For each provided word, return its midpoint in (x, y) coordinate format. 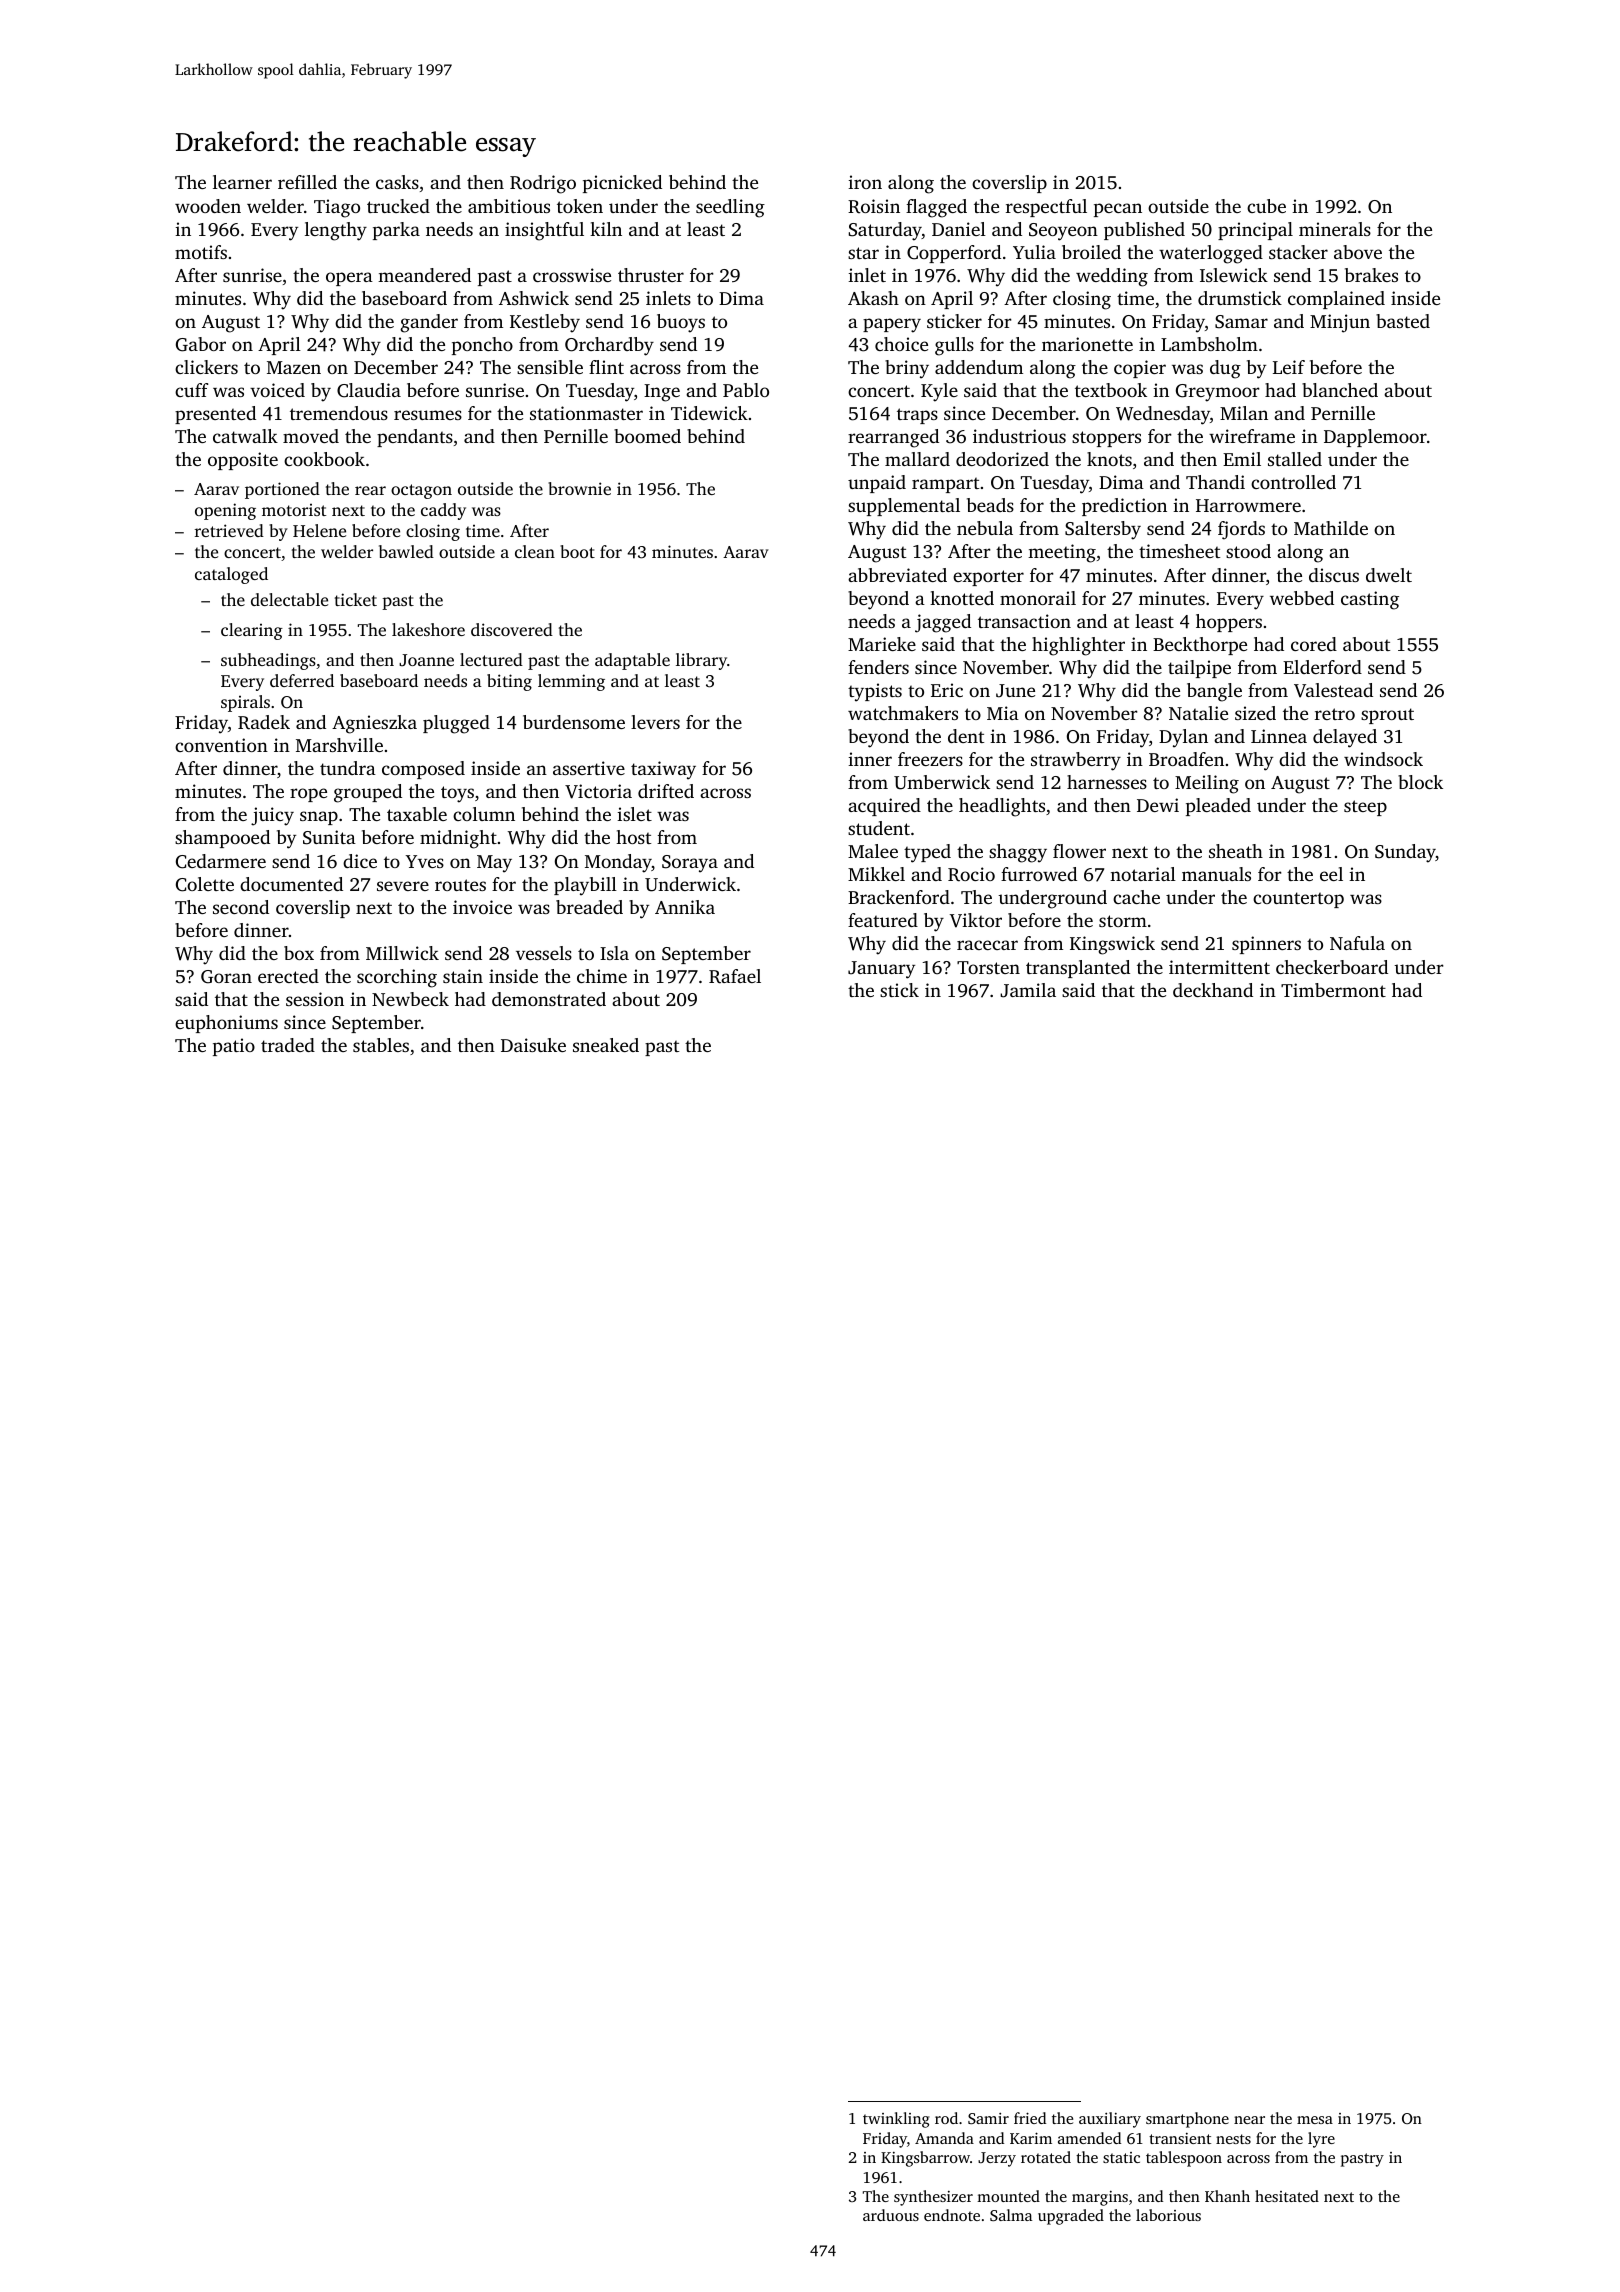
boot (577, 551)
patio (234, 1047)
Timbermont (1333, 990)
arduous (891, 2215)
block (1420, 782)
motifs (201, 252)
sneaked (606, 1045)
